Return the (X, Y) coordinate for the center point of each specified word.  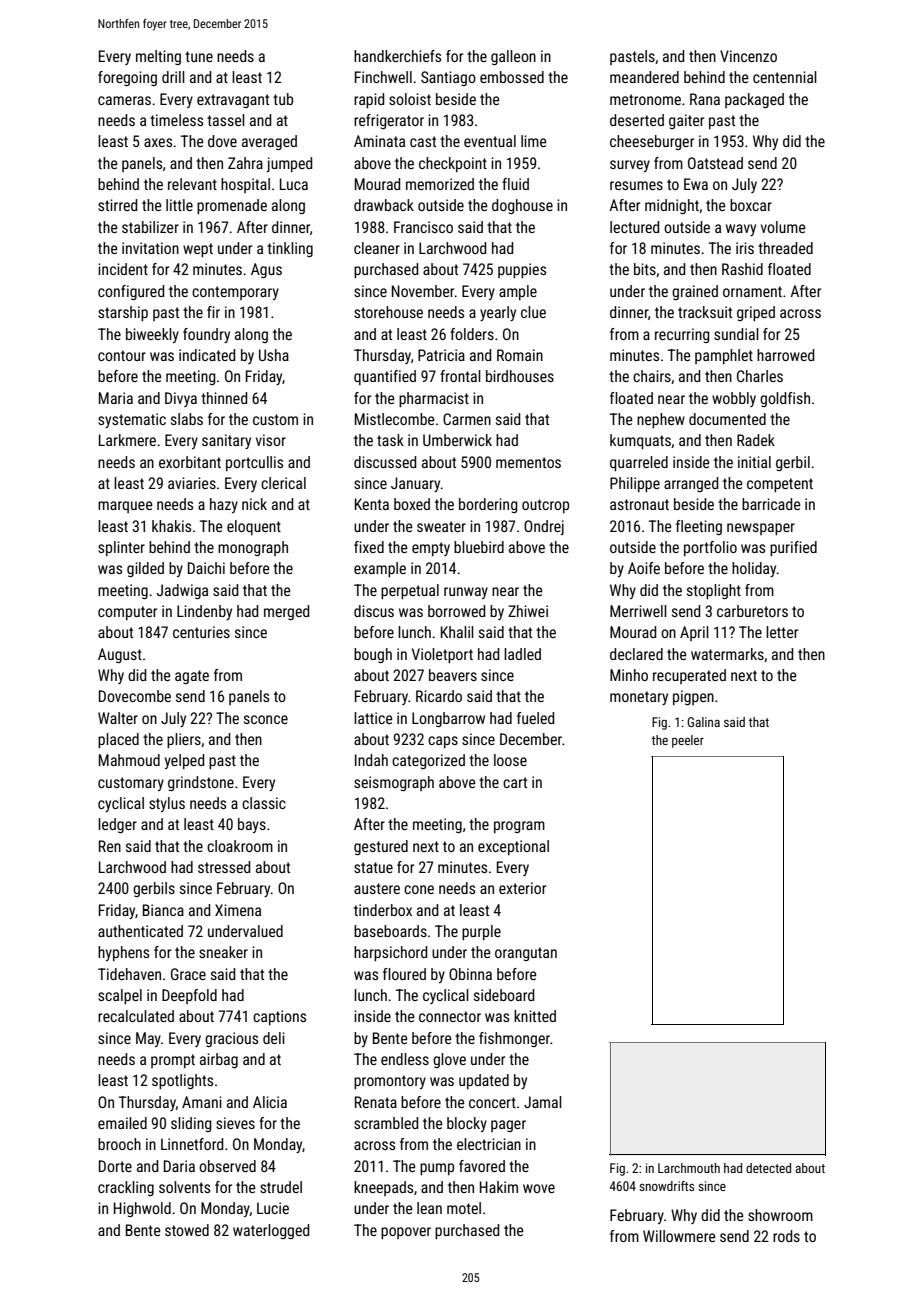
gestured (381, 847)
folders (472, 334)
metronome (645, 99)
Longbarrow (448, 719)
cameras (124, 100)
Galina (703, 722)
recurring (682, 335)
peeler (688, 741)
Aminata (379, 141)
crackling (126, 1188)
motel (464, 1208)
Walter (118, 718)
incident (123, 269)
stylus (167, 804)
